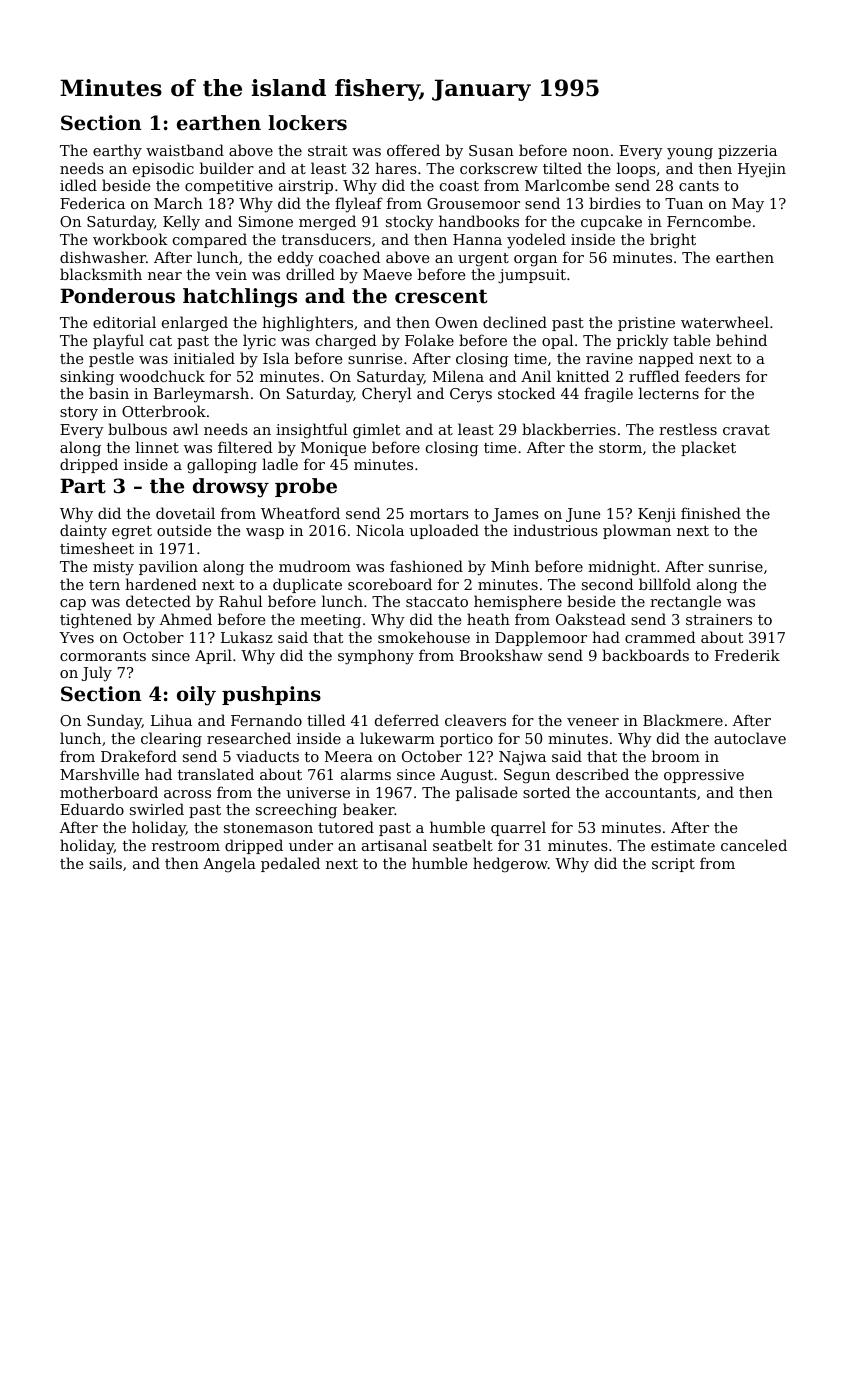 Image resolution: width=849 pixels, height=1400 pixels. I want to click on finished, so click(711, 513).
